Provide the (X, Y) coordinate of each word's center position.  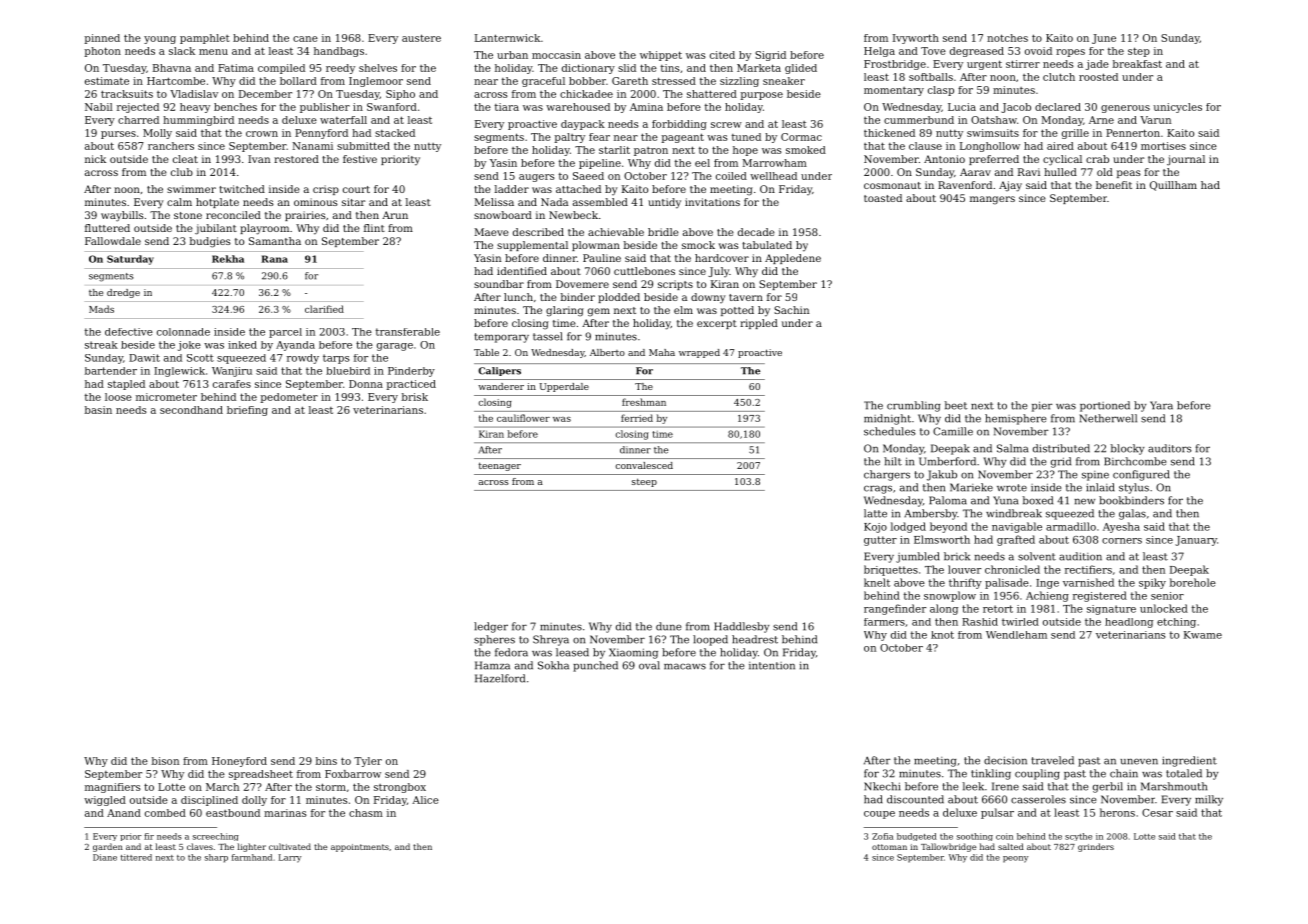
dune (668, 626)
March (222, 787)
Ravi (1029, 172)
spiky (1152, 583)
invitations (712, 202)
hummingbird (198, 121)
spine (1095, 476)
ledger (491, 627)
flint (374, 228)
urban (512, 55)
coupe (879, 815)
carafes (232, 384)
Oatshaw (994, 120)
